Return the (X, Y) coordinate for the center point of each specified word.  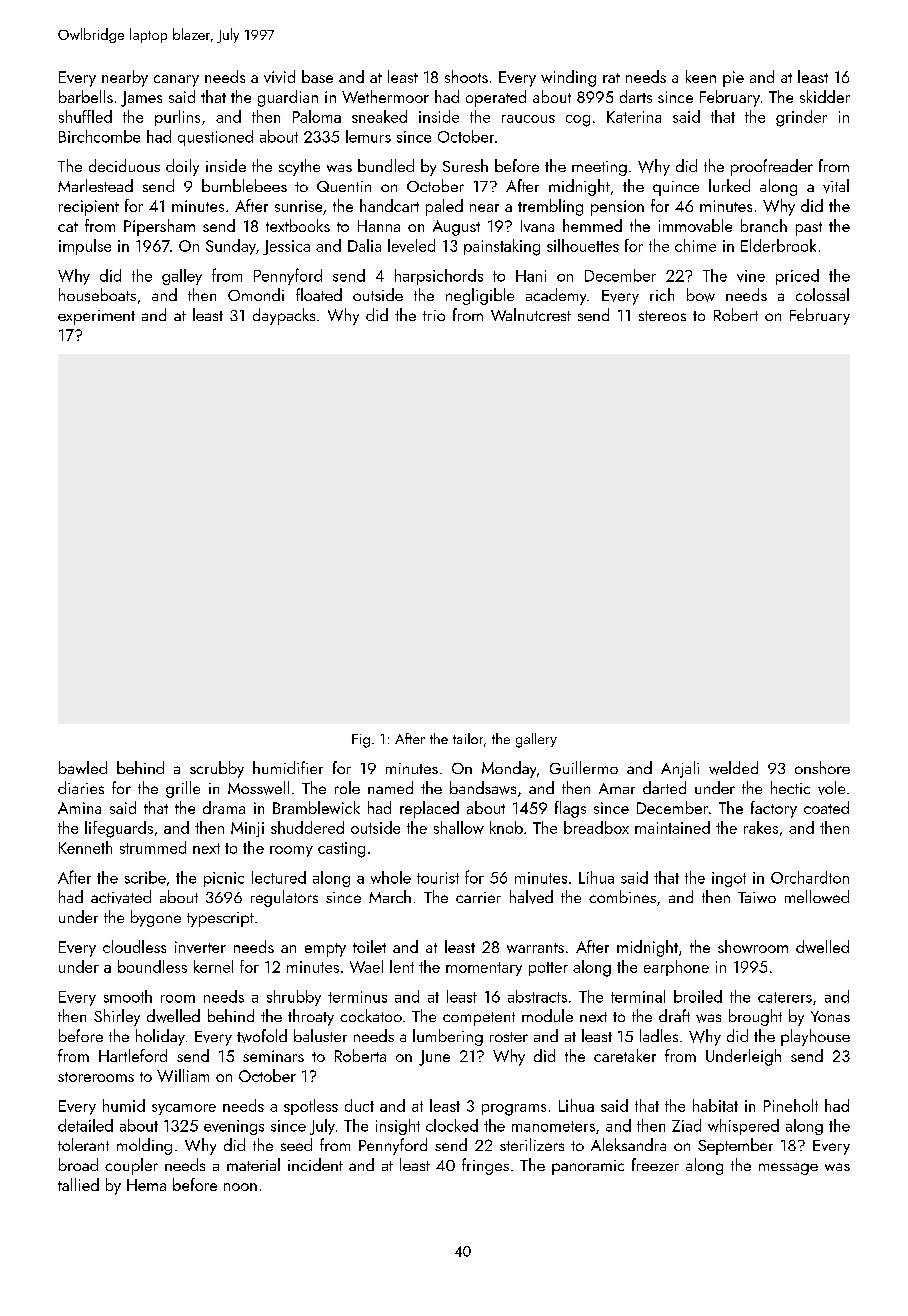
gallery (536, 740)
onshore (822, 767)
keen (701, 76)
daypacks (284, 316)
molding (144, 1146)
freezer (655, 1164)
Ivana (537, 226)
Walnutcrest (531, 314)
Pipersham (159, 227)
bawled (83, 767)
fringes (485, 1166)
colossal (822, 294)
